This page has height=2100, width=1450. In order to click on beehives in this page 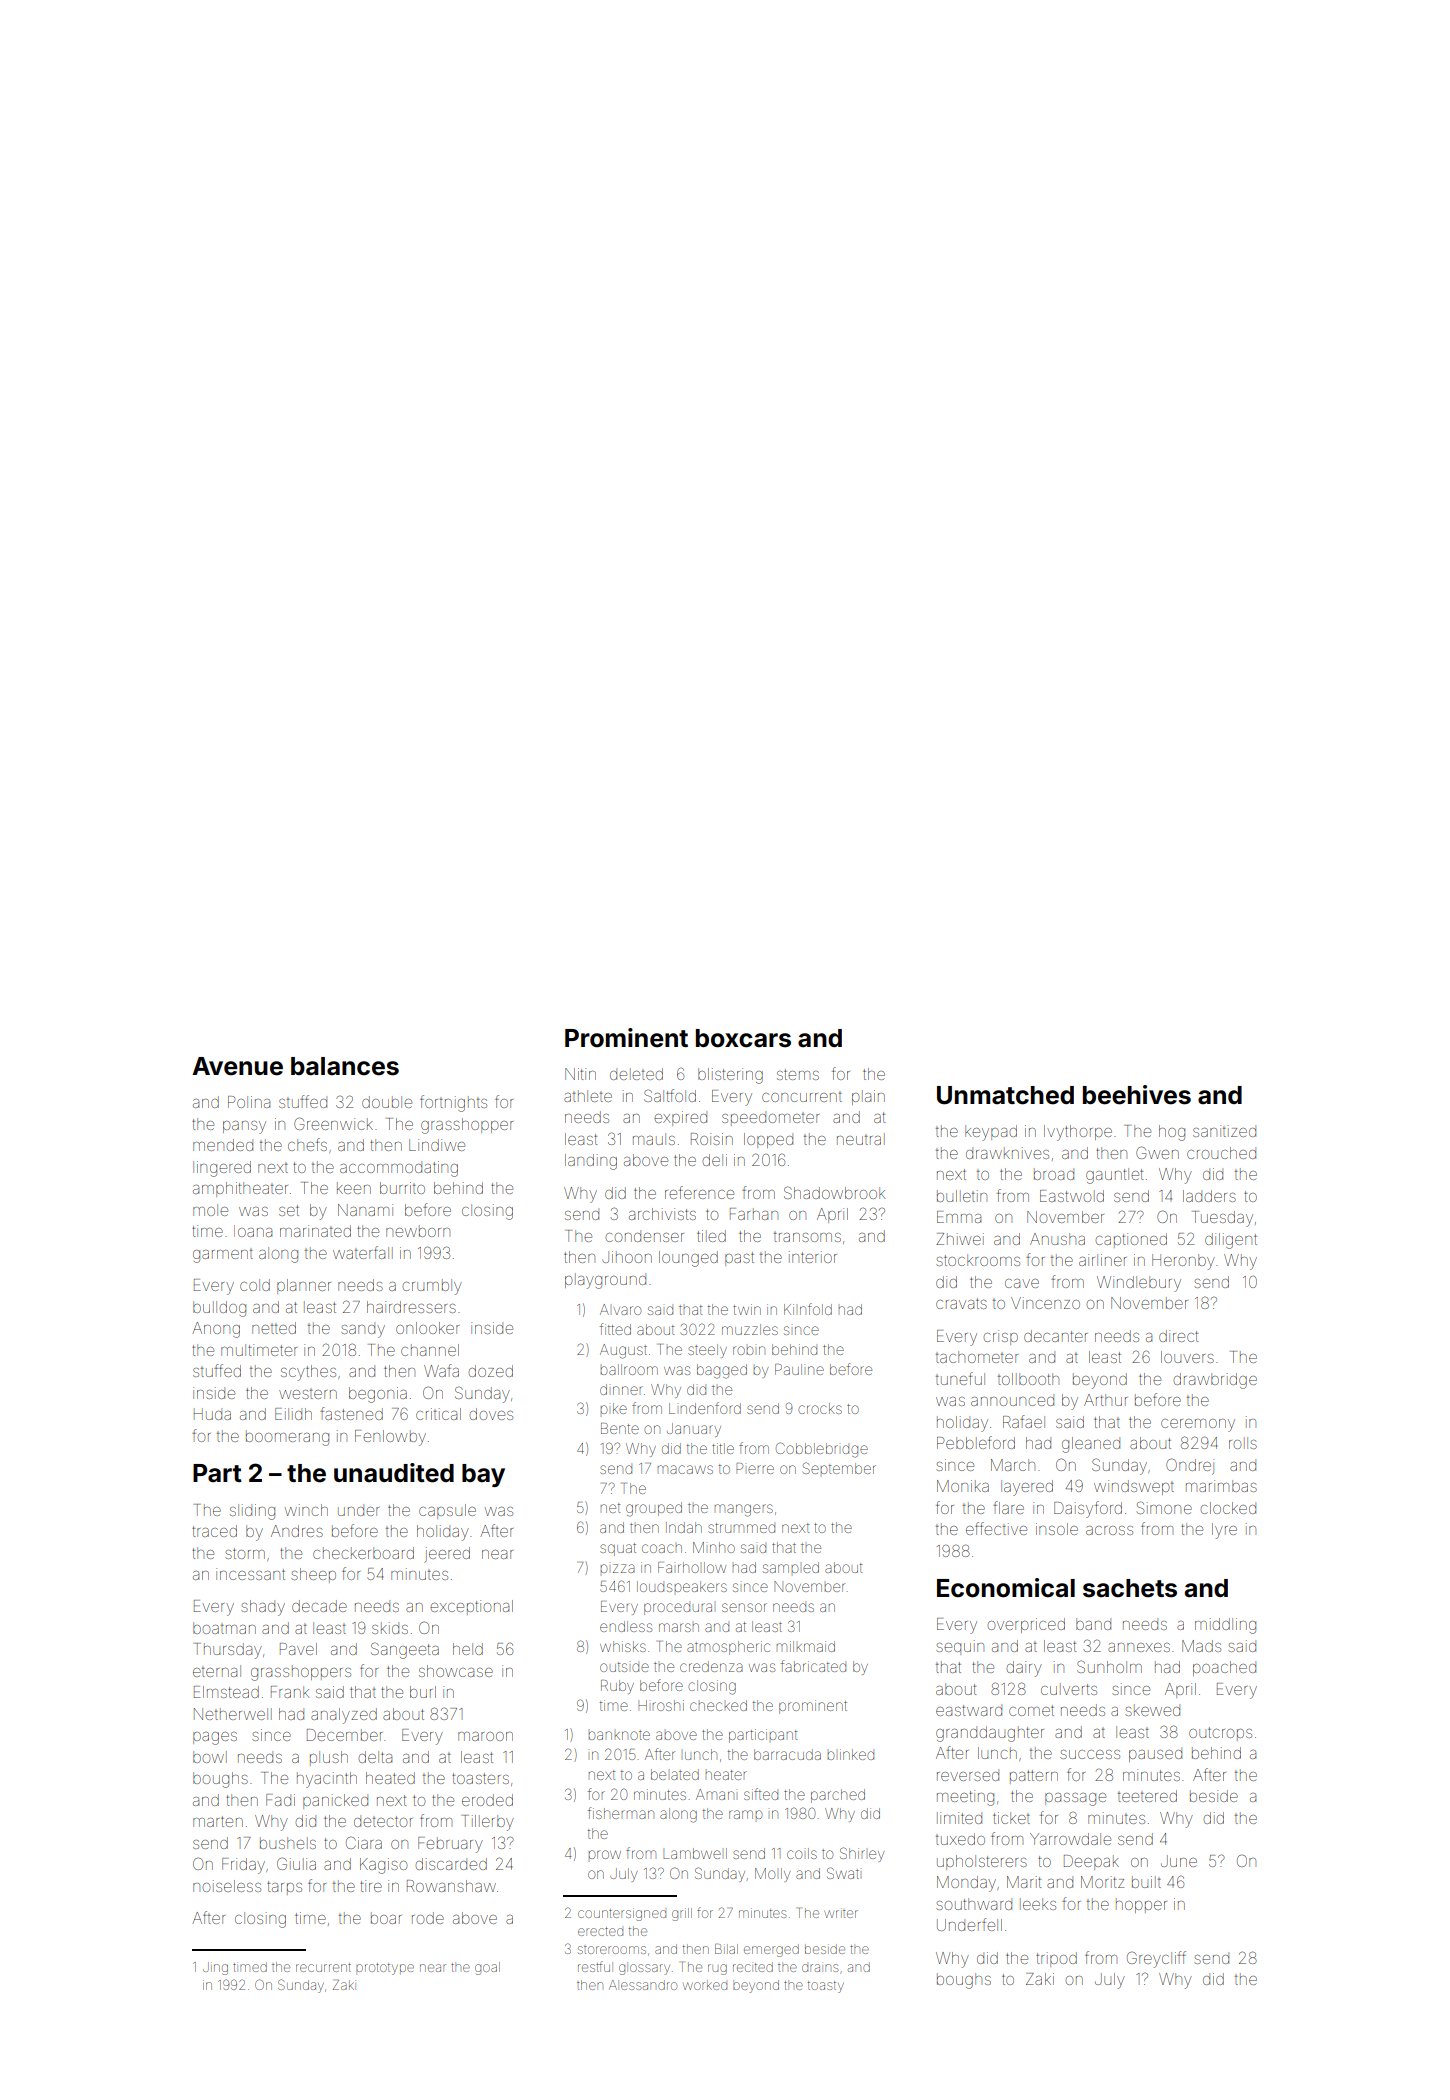, I will do `click(1137, 1095)`.
